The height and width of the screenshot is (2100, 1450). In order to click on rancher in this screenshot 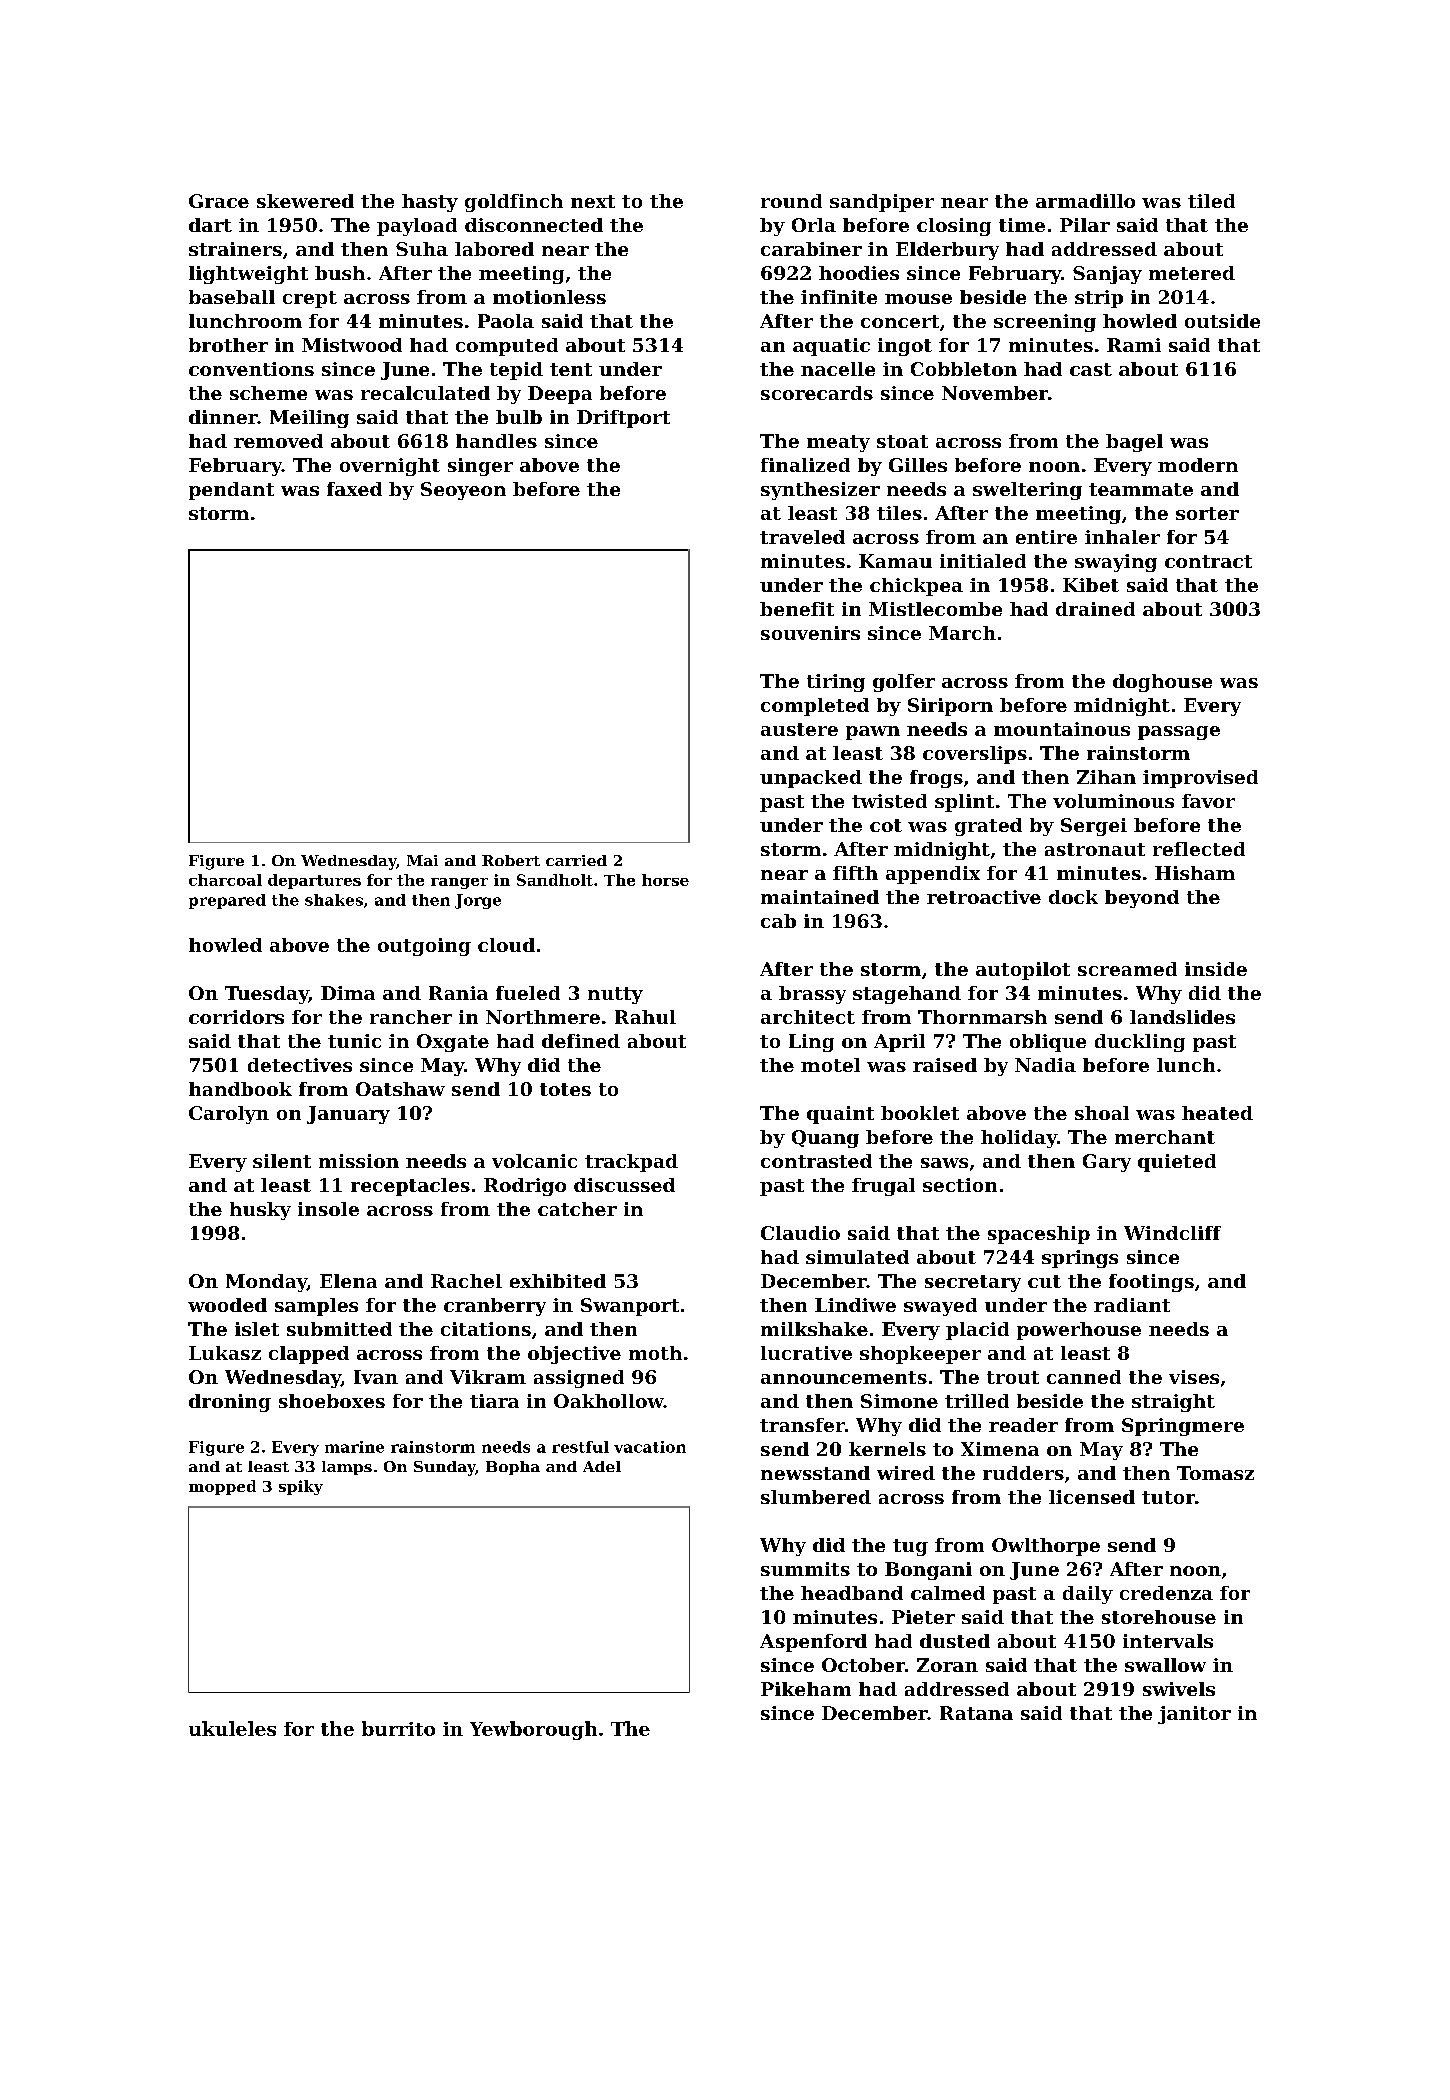, I will do `click(411, 1017)`.
